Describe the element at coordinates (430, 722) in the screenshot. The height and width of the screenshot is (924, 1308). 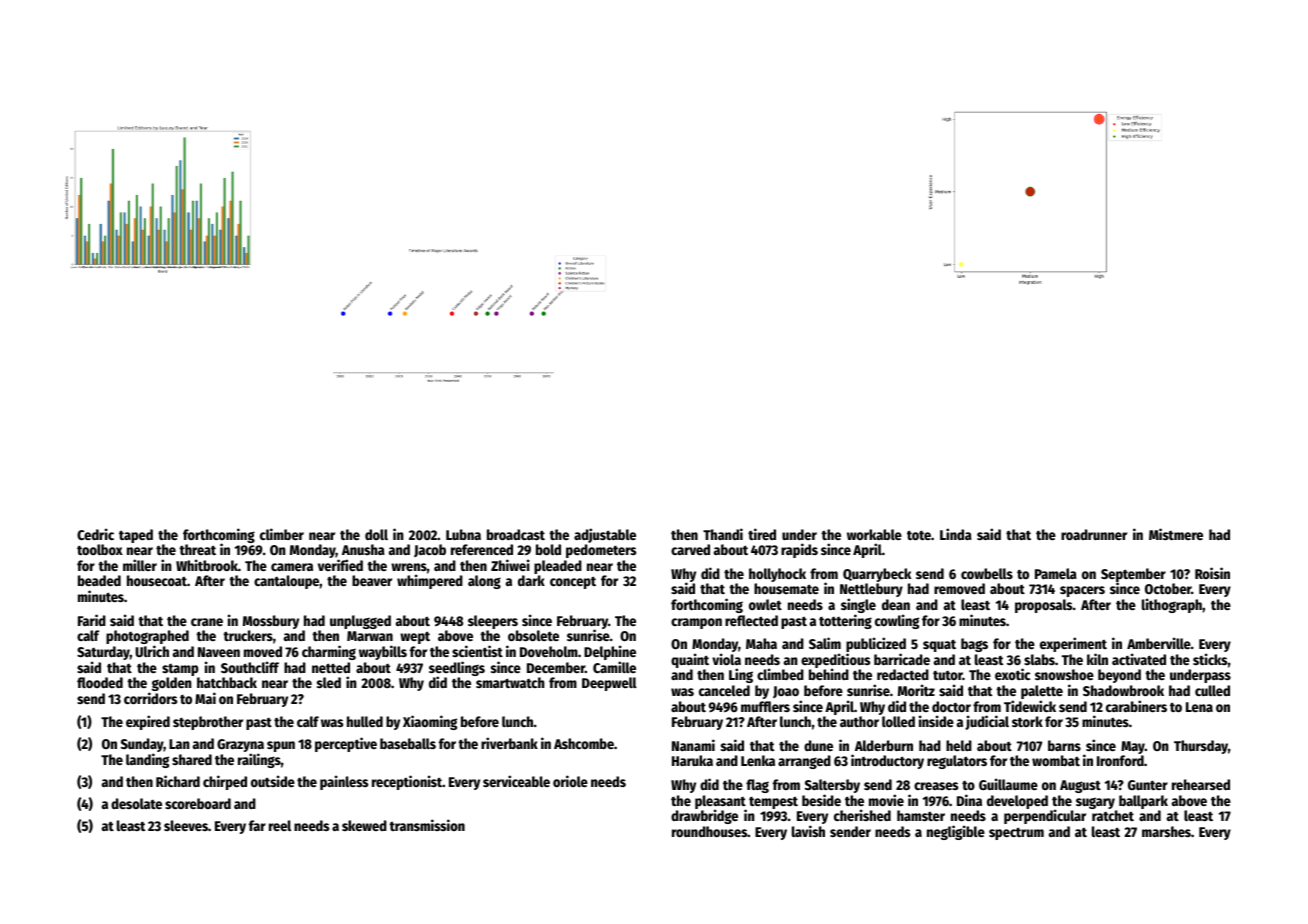
I see `Xiaoming` at that location.
